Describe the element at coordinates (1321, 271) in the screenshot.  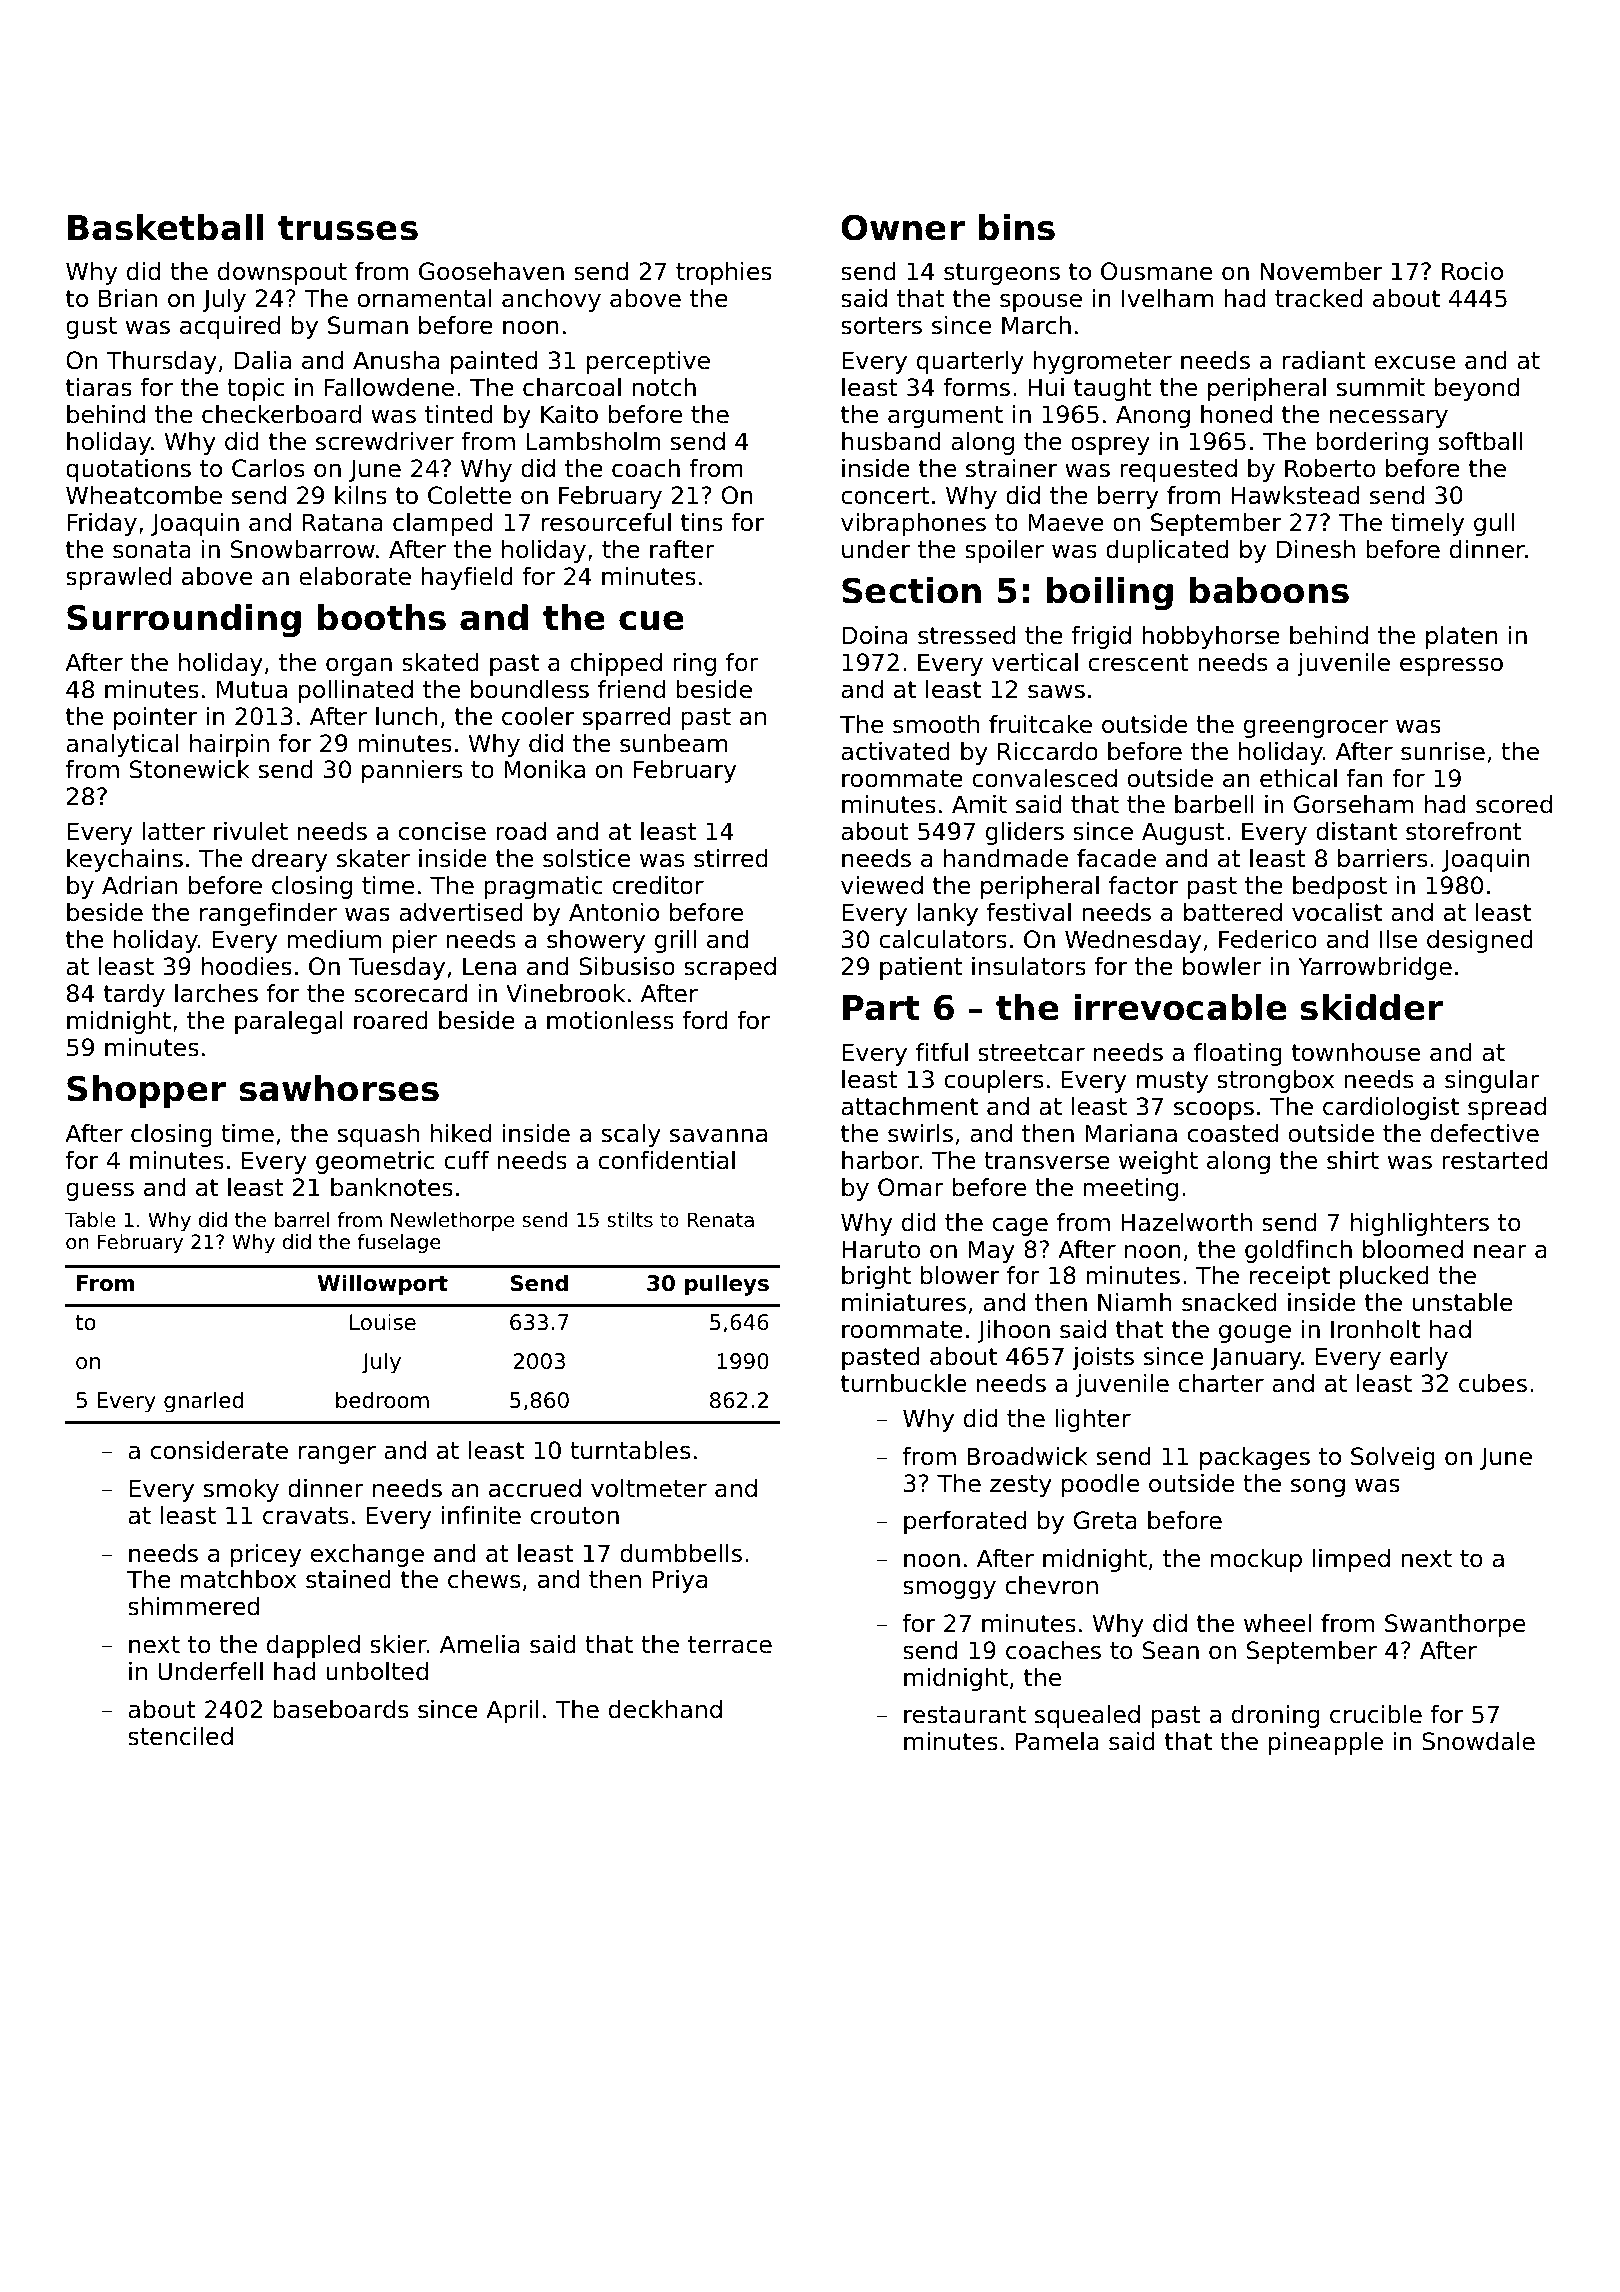
I see `November` at that location.
